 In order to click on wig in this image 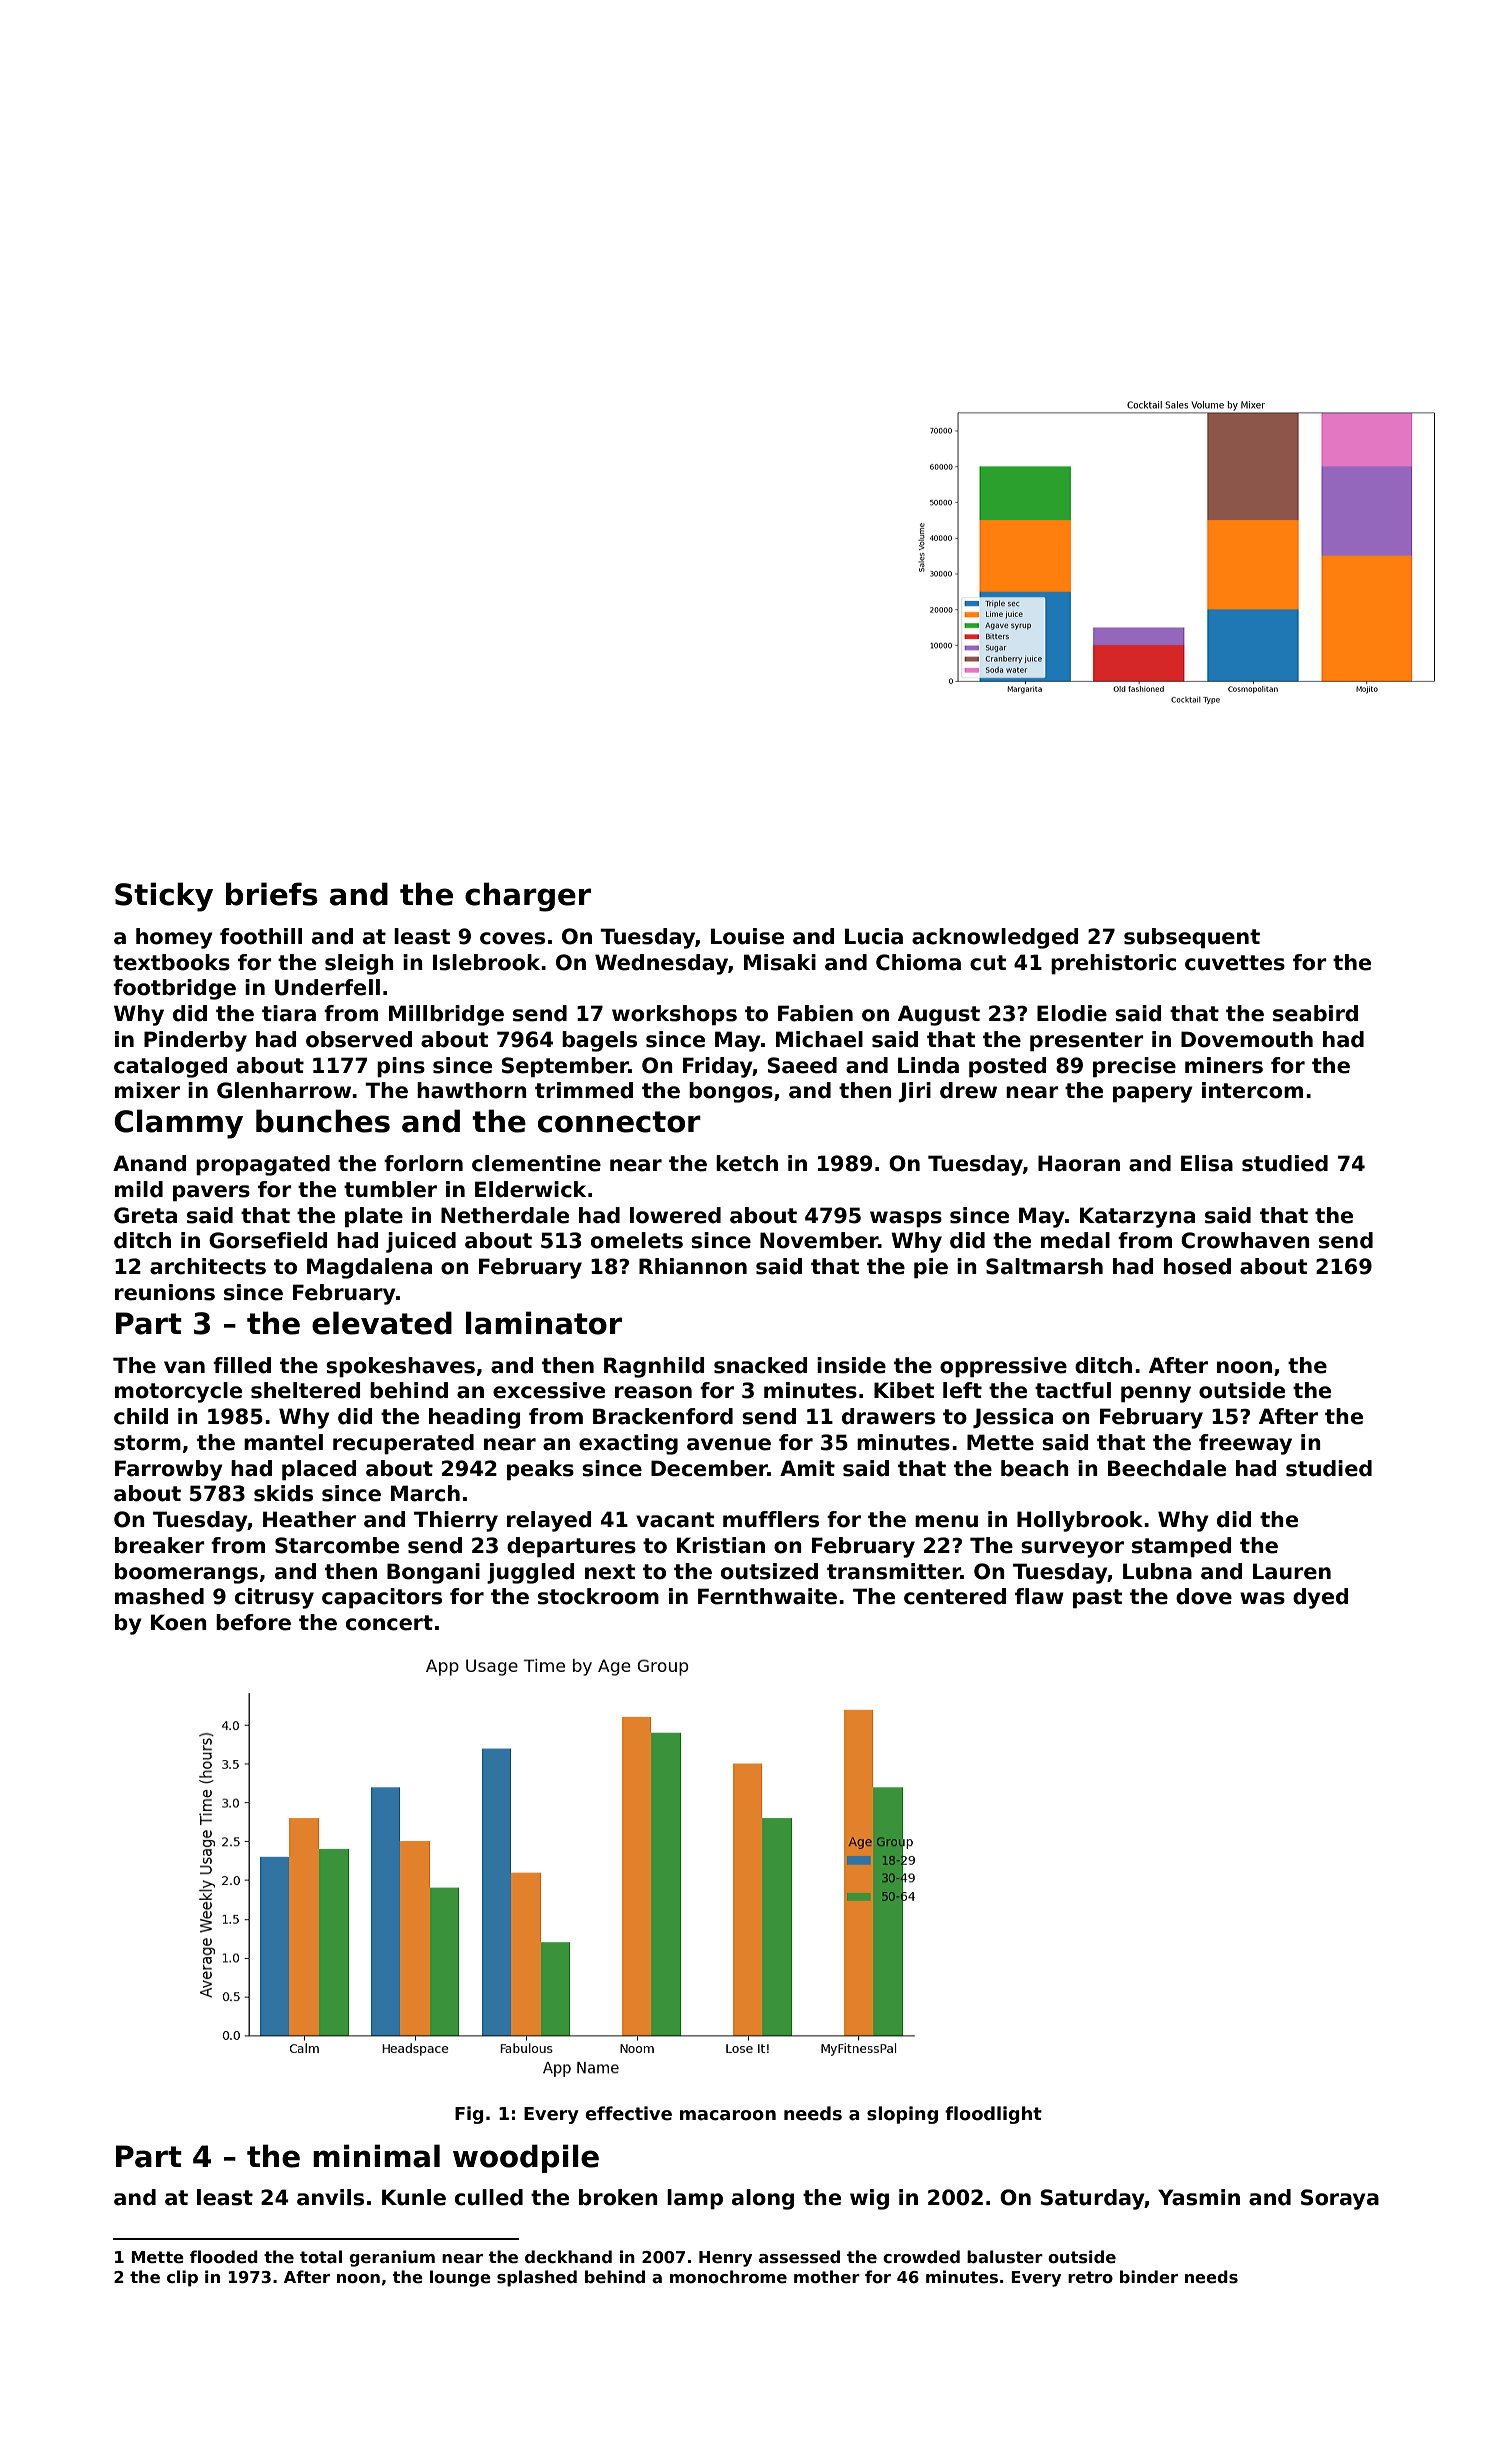, I will do `click(869, 2199)`.
